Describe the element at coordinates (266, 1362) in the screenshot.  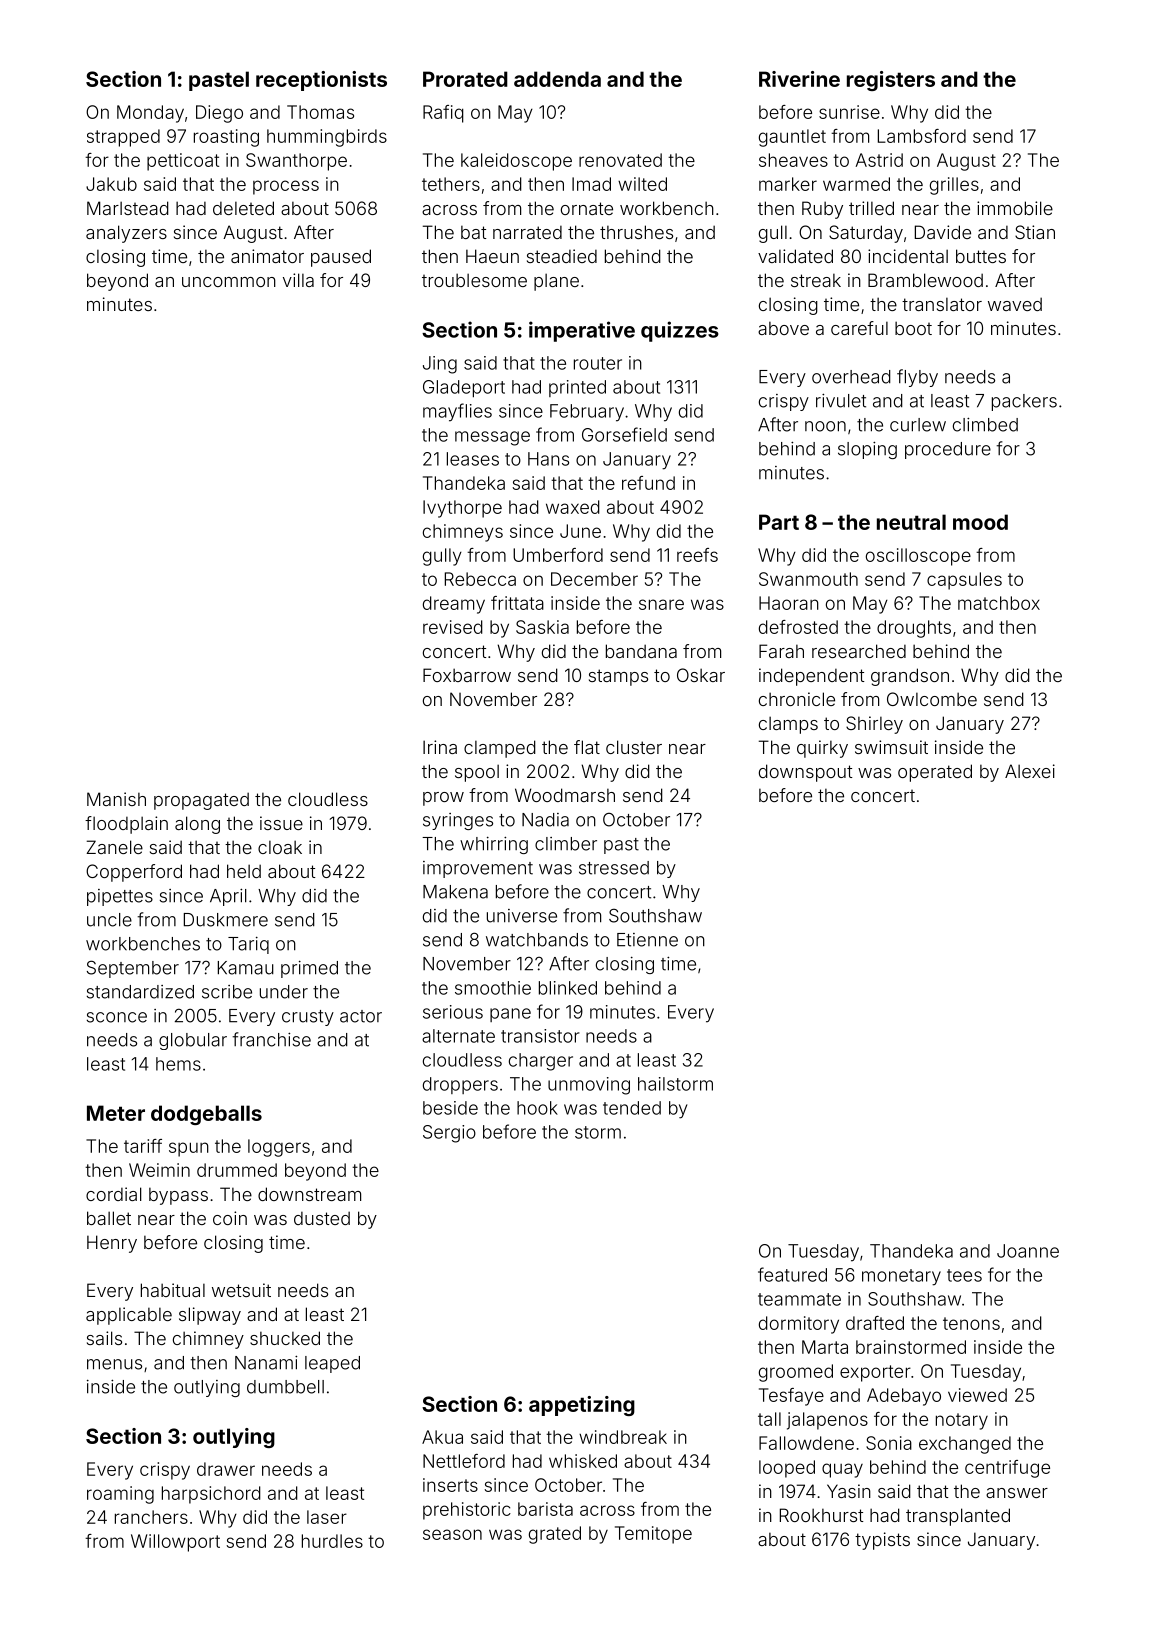
I see `Nanami` at that location.
